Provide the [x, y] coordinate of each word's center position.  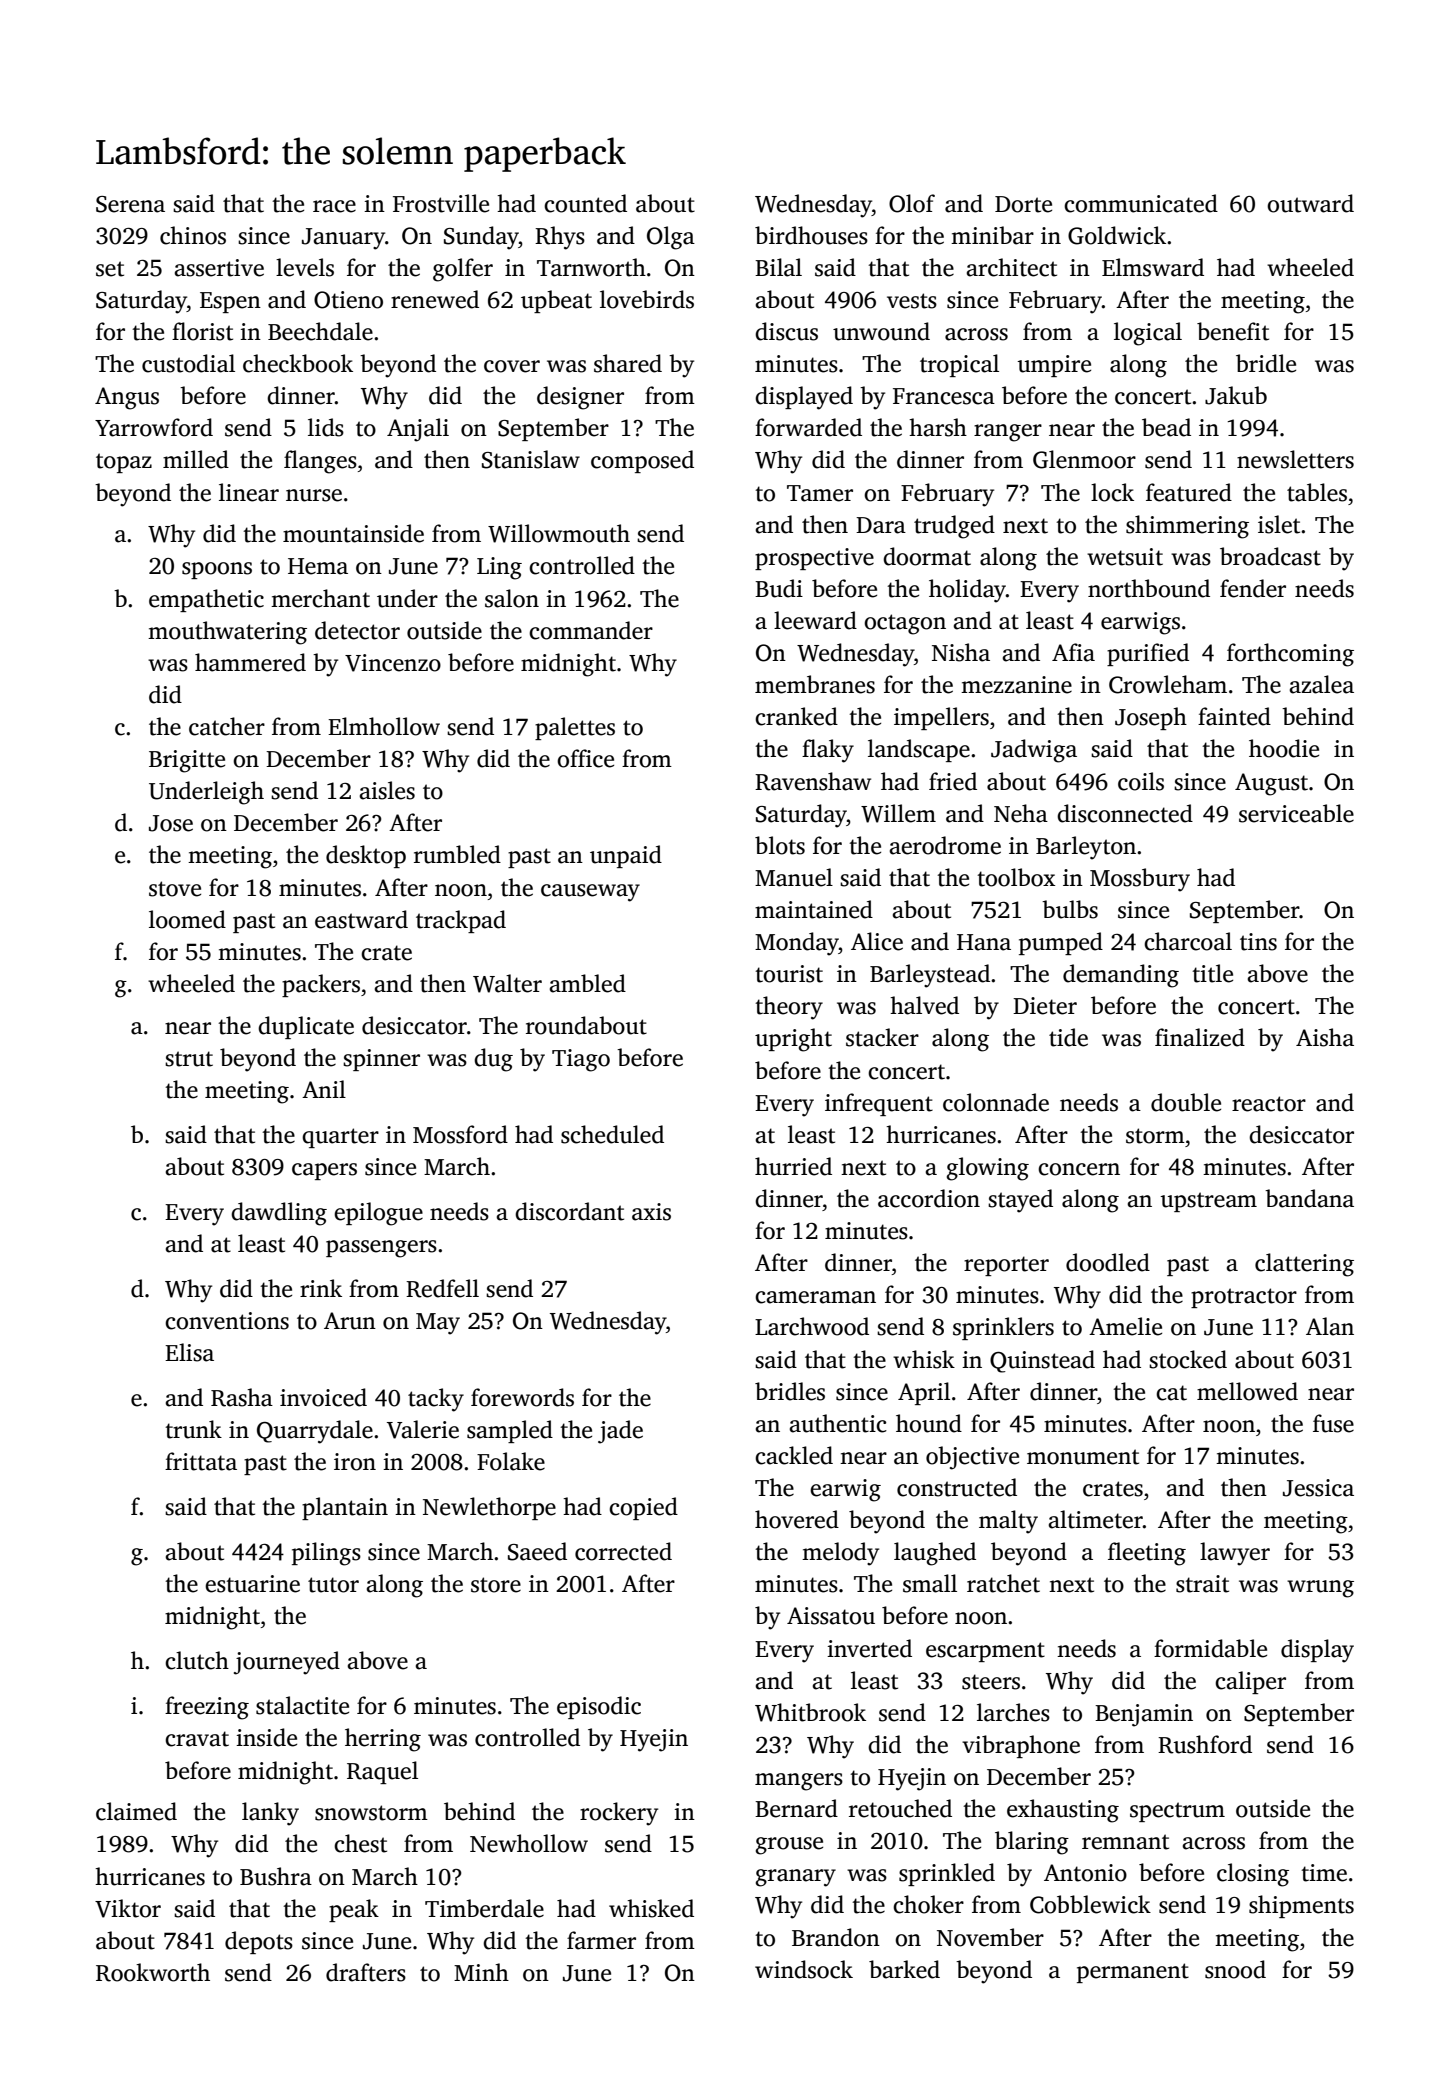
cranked [796, 716]
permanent [1133, 1973]
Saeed [537, 1551]
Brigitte [187, 761]
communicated [1141, 203]
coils [1141, 781]
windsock [804, 1969]
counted [585, 203]
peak [354, 1910]
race [334, 206]
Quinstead [1042, 1361]
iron [355, 1462]
